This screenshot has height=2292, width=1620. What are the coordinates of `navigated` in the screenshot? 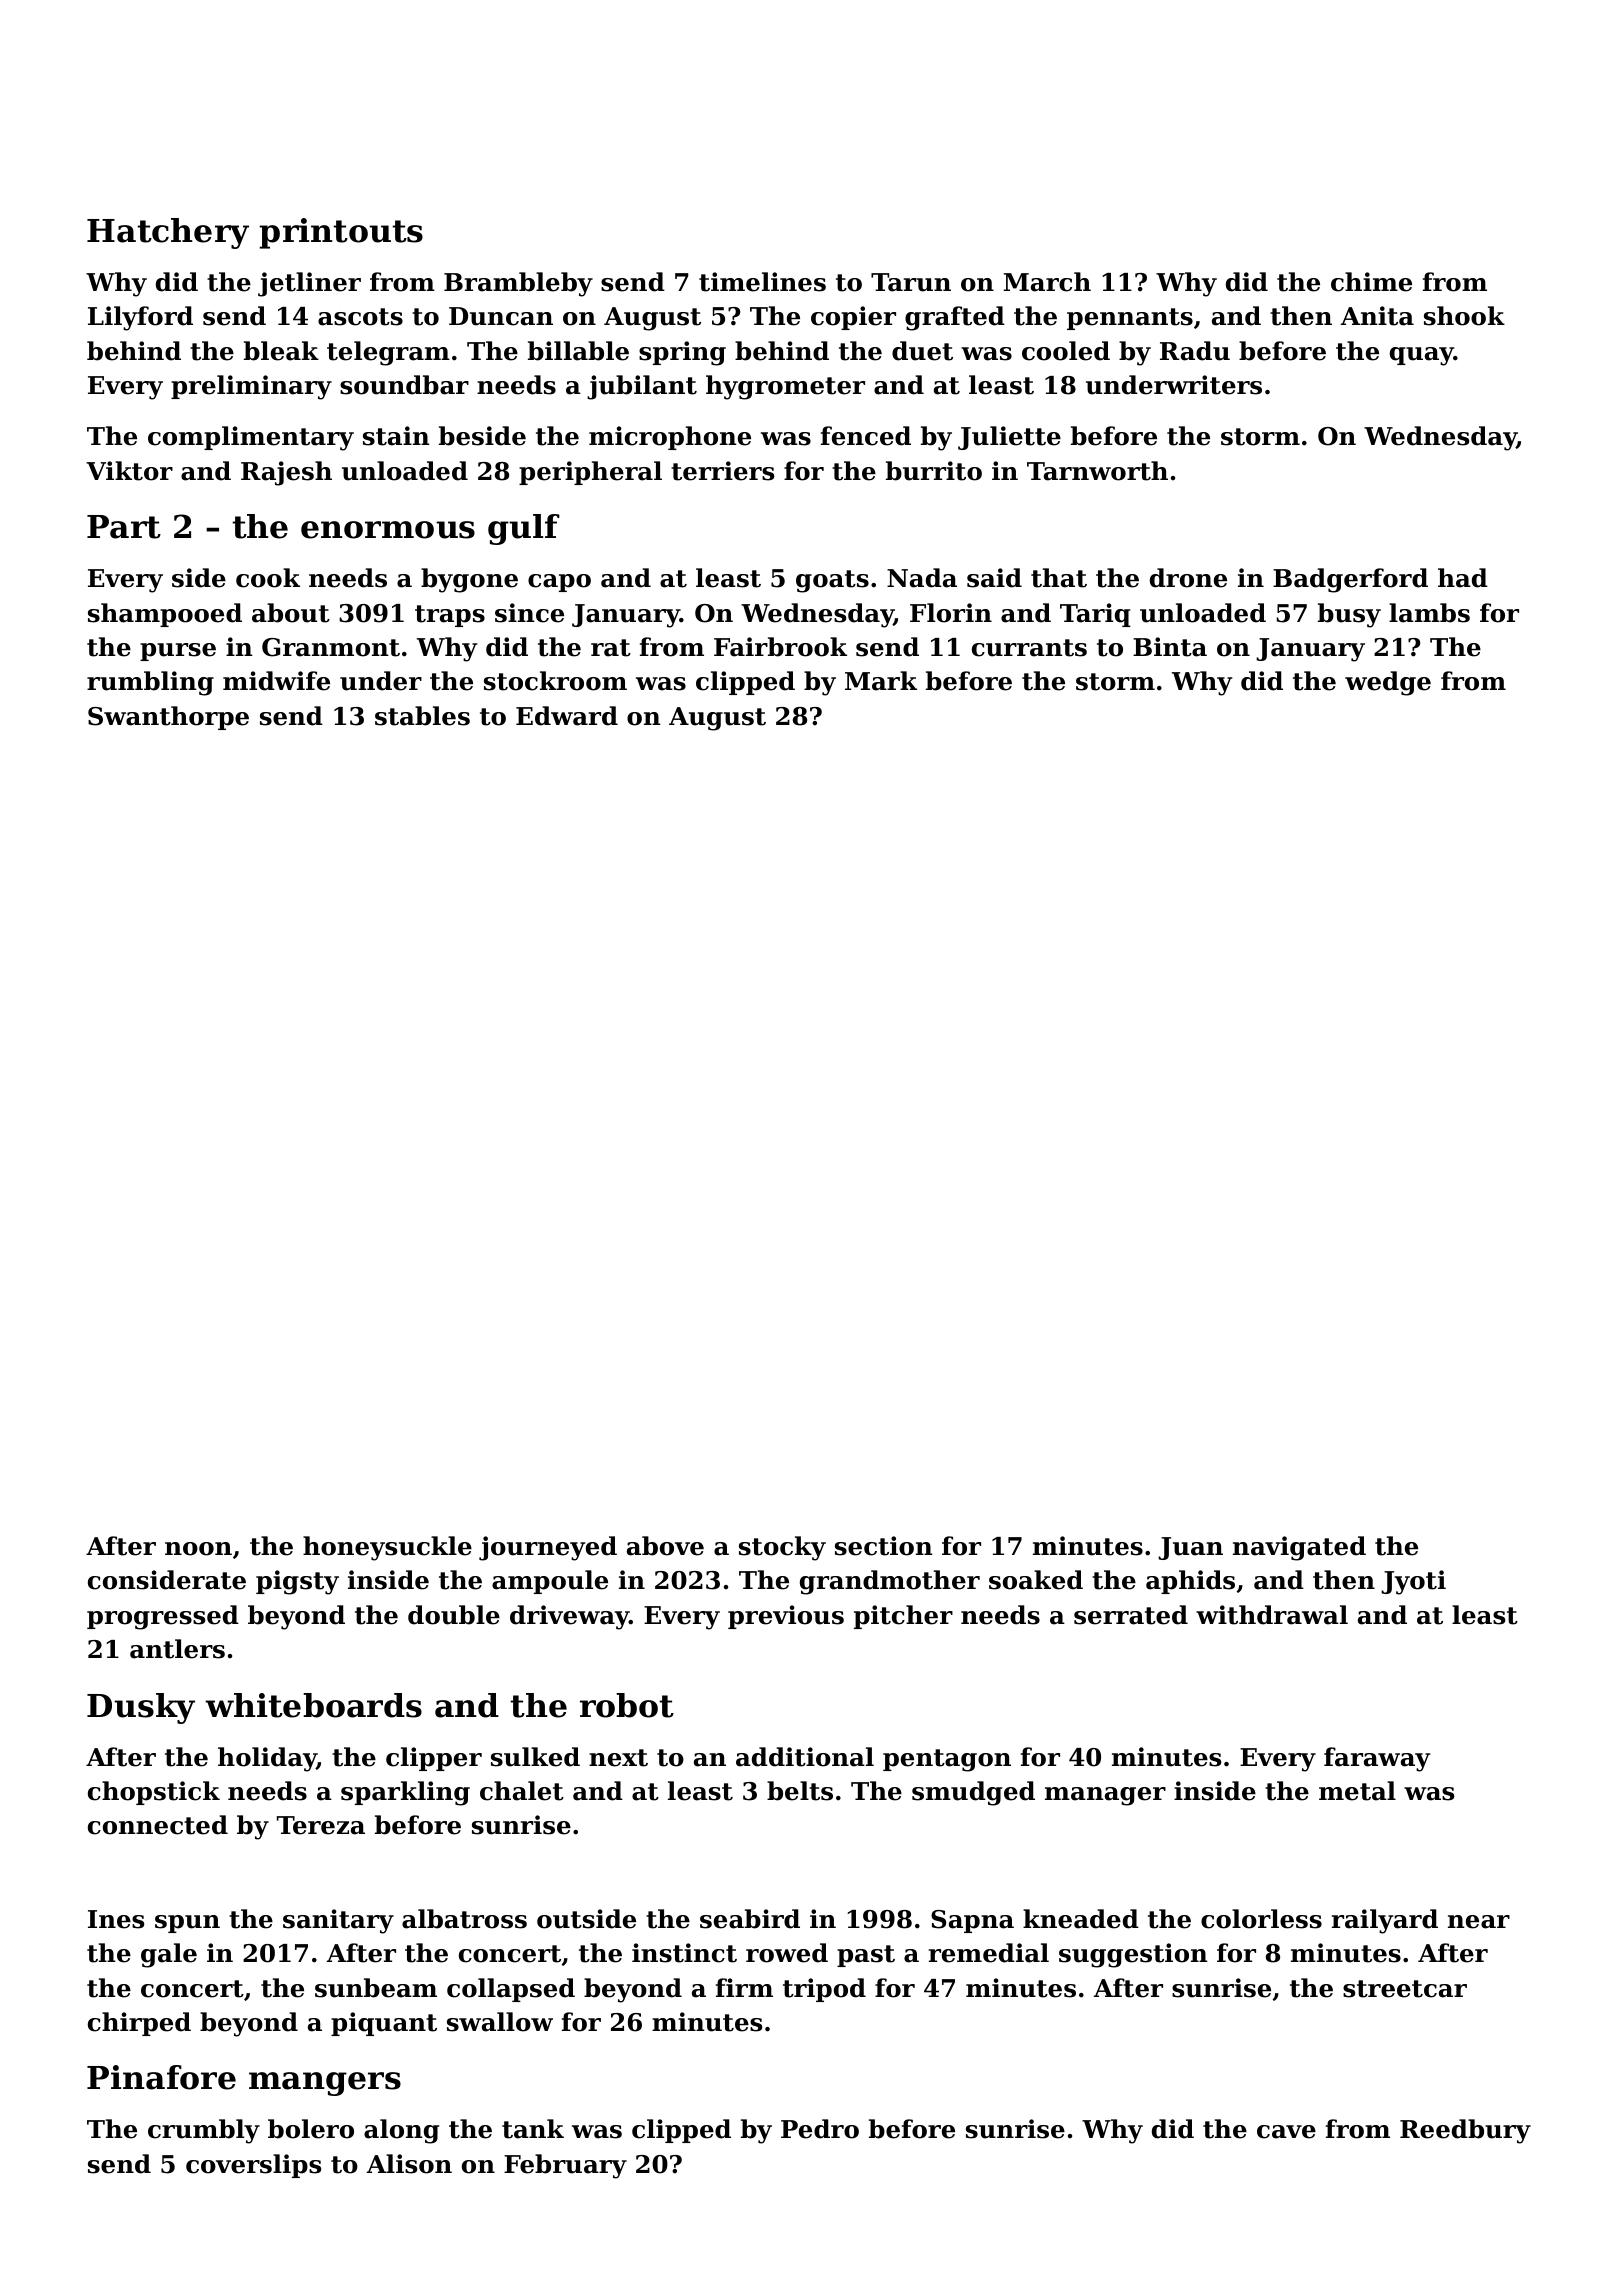 It's located at (1299, 1548).
